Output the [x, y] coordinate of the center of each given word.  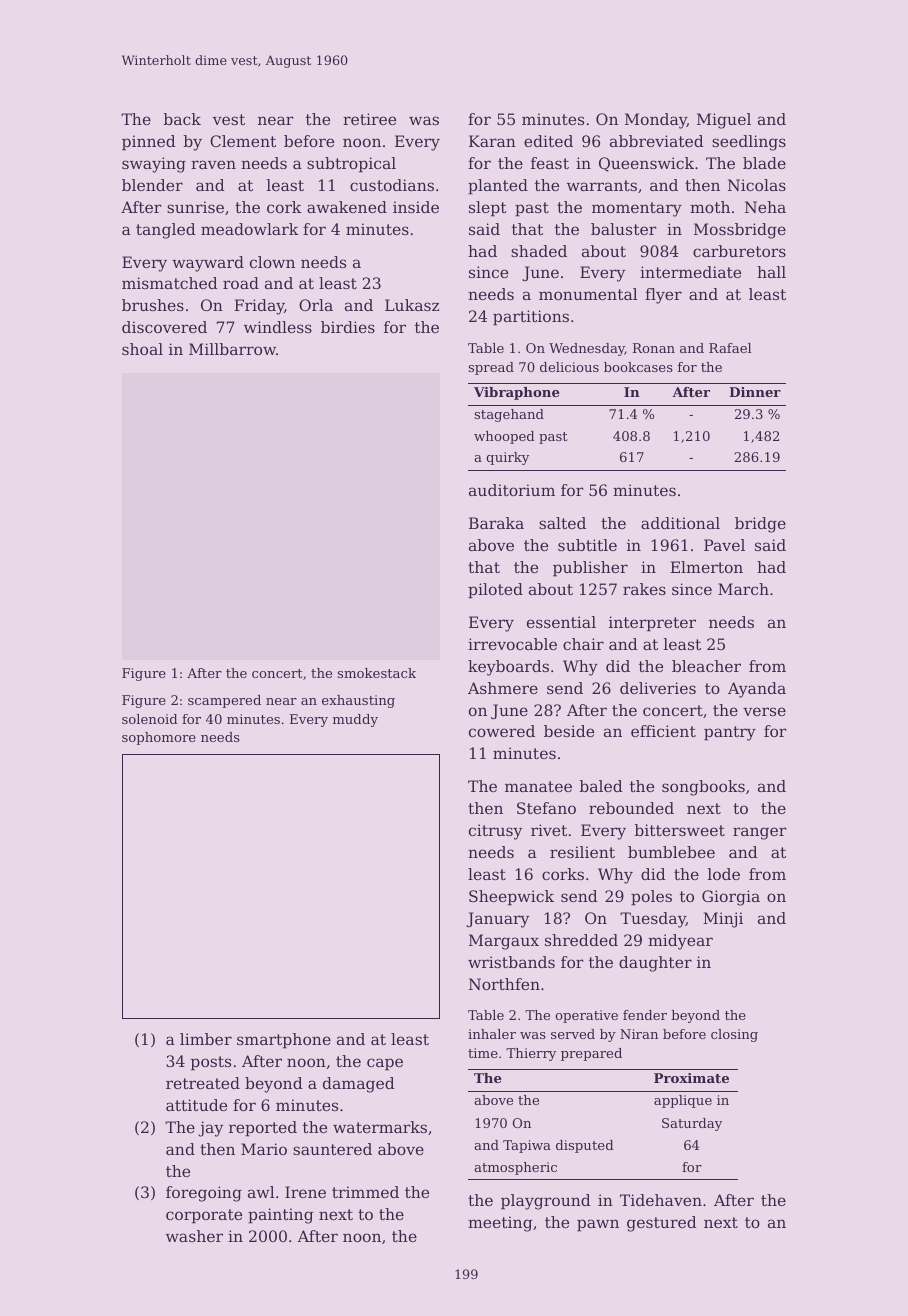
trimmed [365, 1192]
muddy [355, 720]
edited [548, 141]
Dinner [755, 392]
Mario [264, 1149]
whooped [504, 437]
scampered [224, 701]
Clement [243, 141]
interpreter [652, 624]
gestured [662, 1224]
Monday [656, 121]
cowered [502, 731]
